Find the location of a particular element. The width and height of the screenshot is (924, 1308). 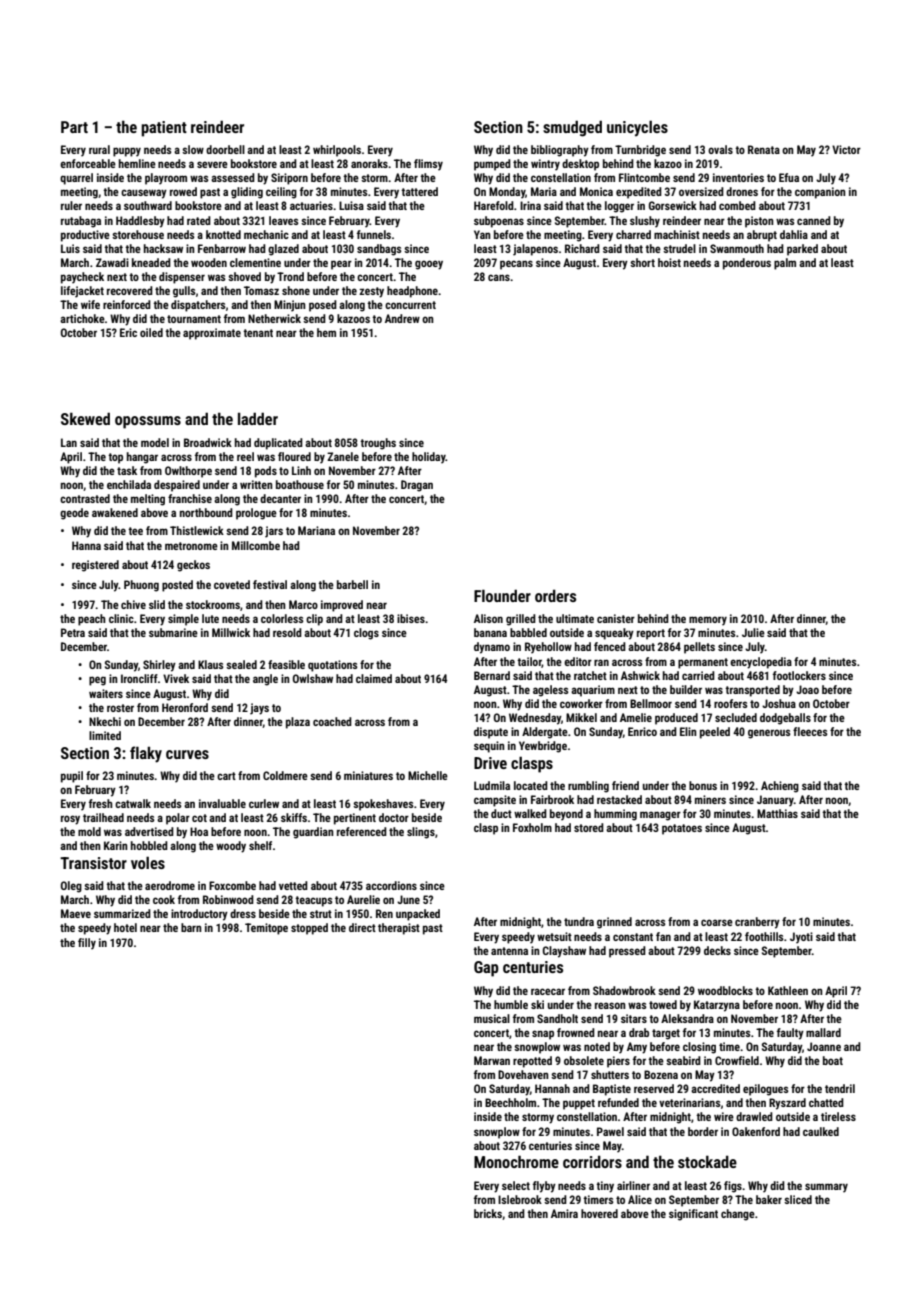

Sandholt is located at coordinates (557, 1018).
